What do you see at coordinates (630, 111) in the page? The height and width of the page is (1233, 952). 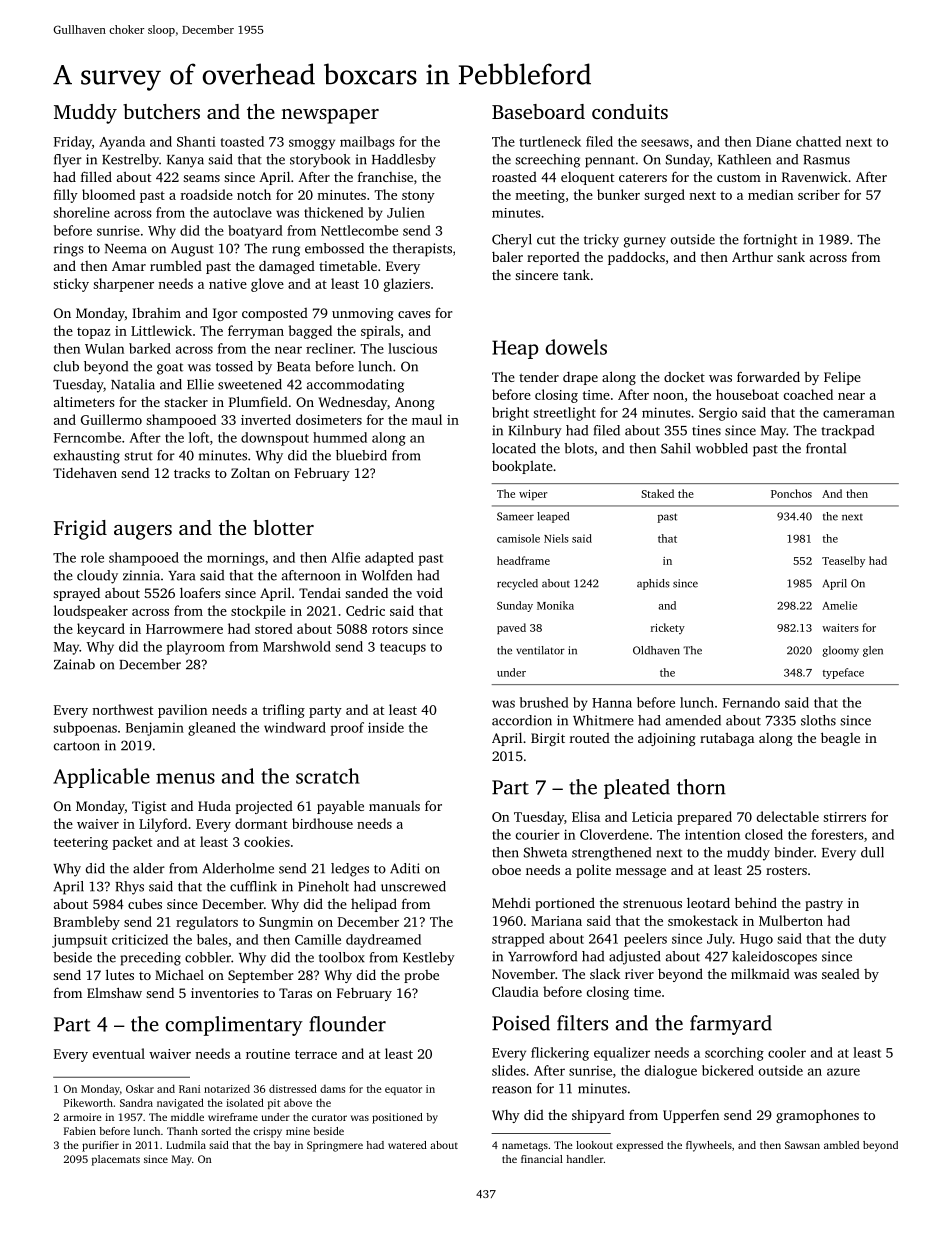 I see `conduits` at bounding box center [630, 111].
